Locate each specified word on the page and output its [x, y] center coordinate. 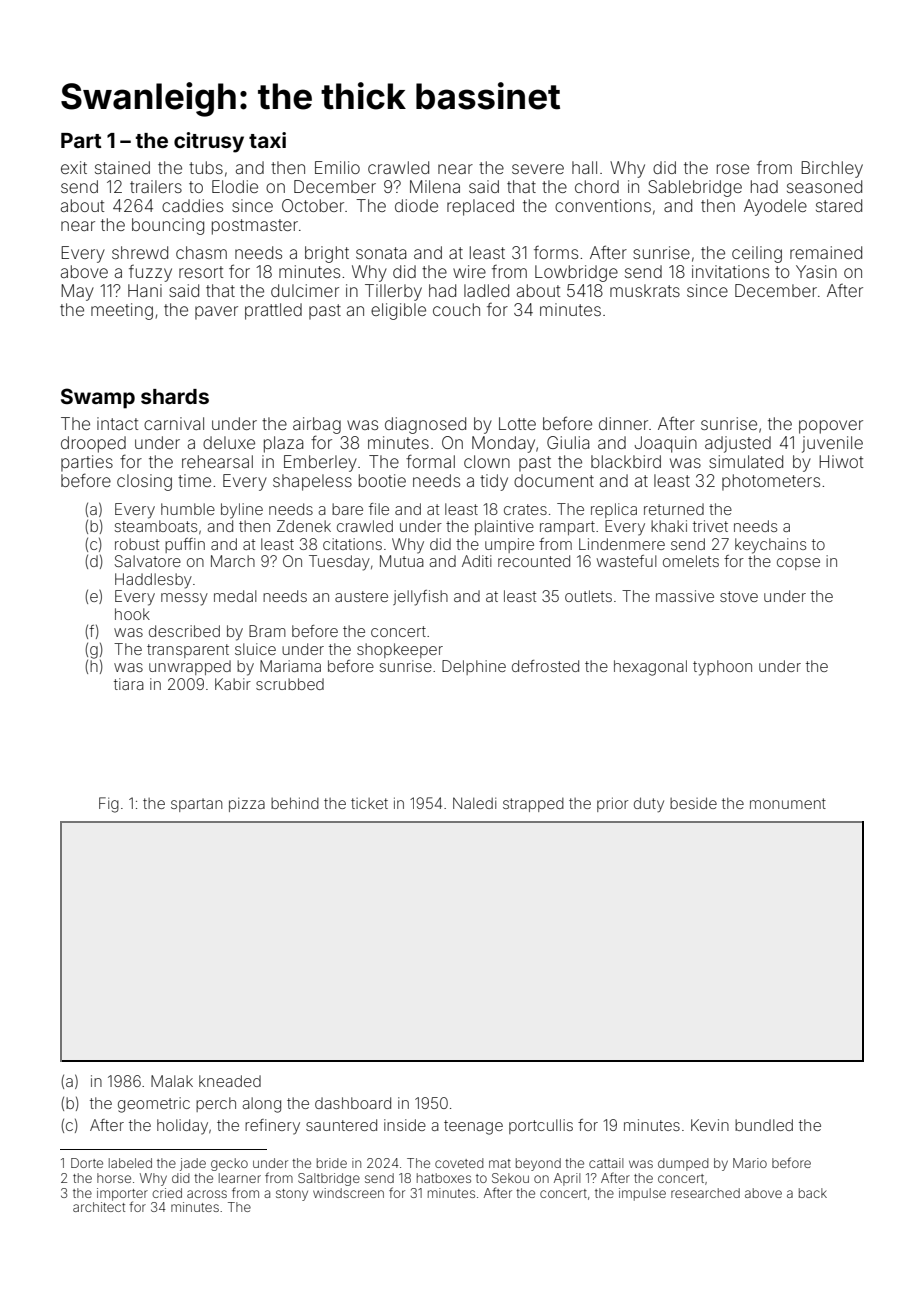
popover [831, 427]
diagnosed [425, 425]
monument [788, 803]
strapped [533, 805]
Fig [109, 805]
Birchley [832, 169]
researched [705, 1193]
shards [175, 396]
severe [538, 169]
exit [74, 167]
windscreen [348, 1193]
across [207, 1194]
